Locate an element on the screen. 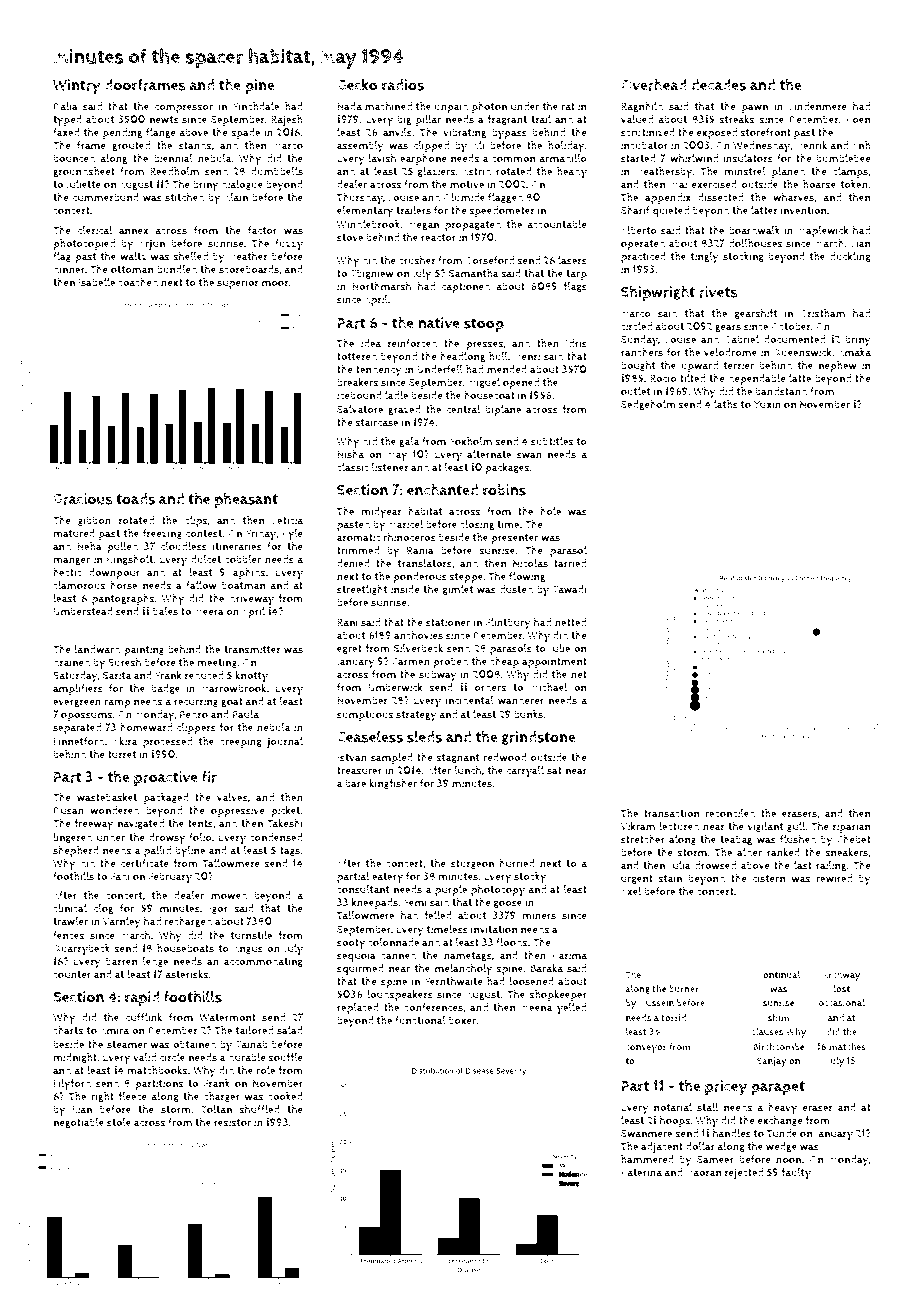 This screenshot has width=924, height=1308. Wintry is located at coordinates (77, 87).
